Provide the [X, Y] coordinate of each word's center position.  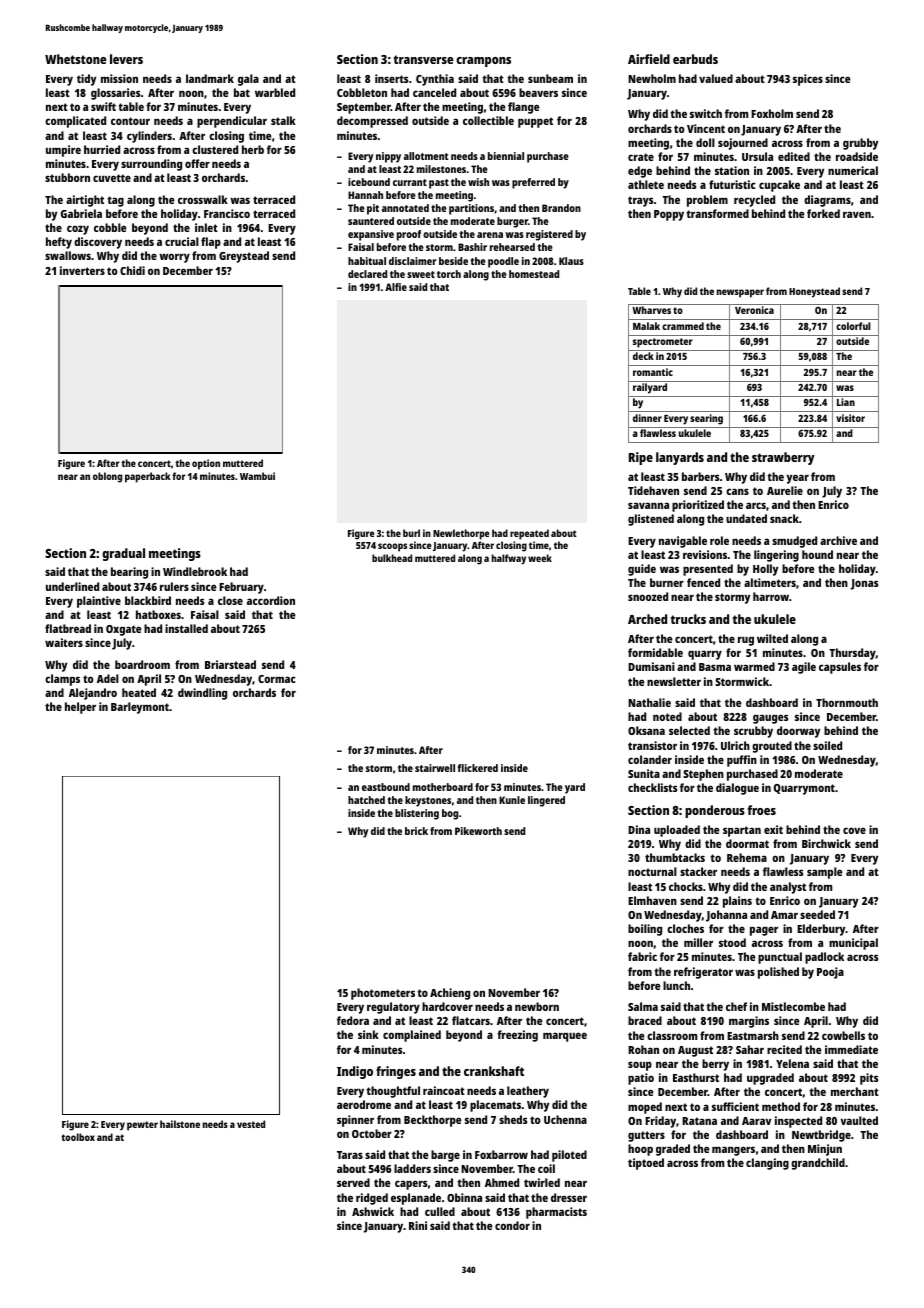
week [540, 558]
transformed [717, 213]
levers [126, 59]
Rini [418, 1225]
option [206, 464]
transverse [423, 59]
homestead [534, 274]
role [719, 540]
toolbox [78, 1137]
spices [808, 80]
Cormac [277, 679]
